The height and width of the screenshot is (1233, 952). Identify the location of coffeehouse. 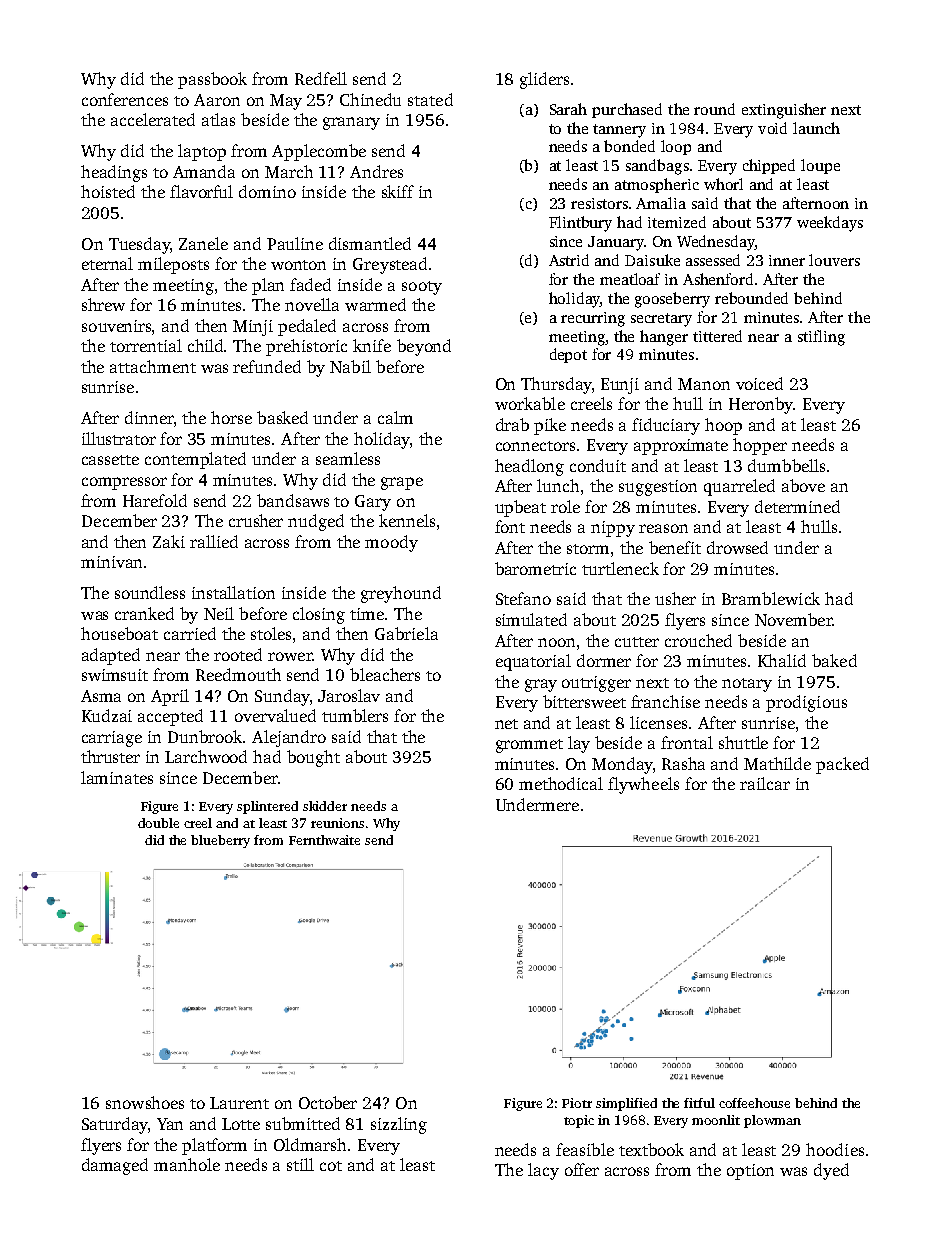
(754, 1103).
